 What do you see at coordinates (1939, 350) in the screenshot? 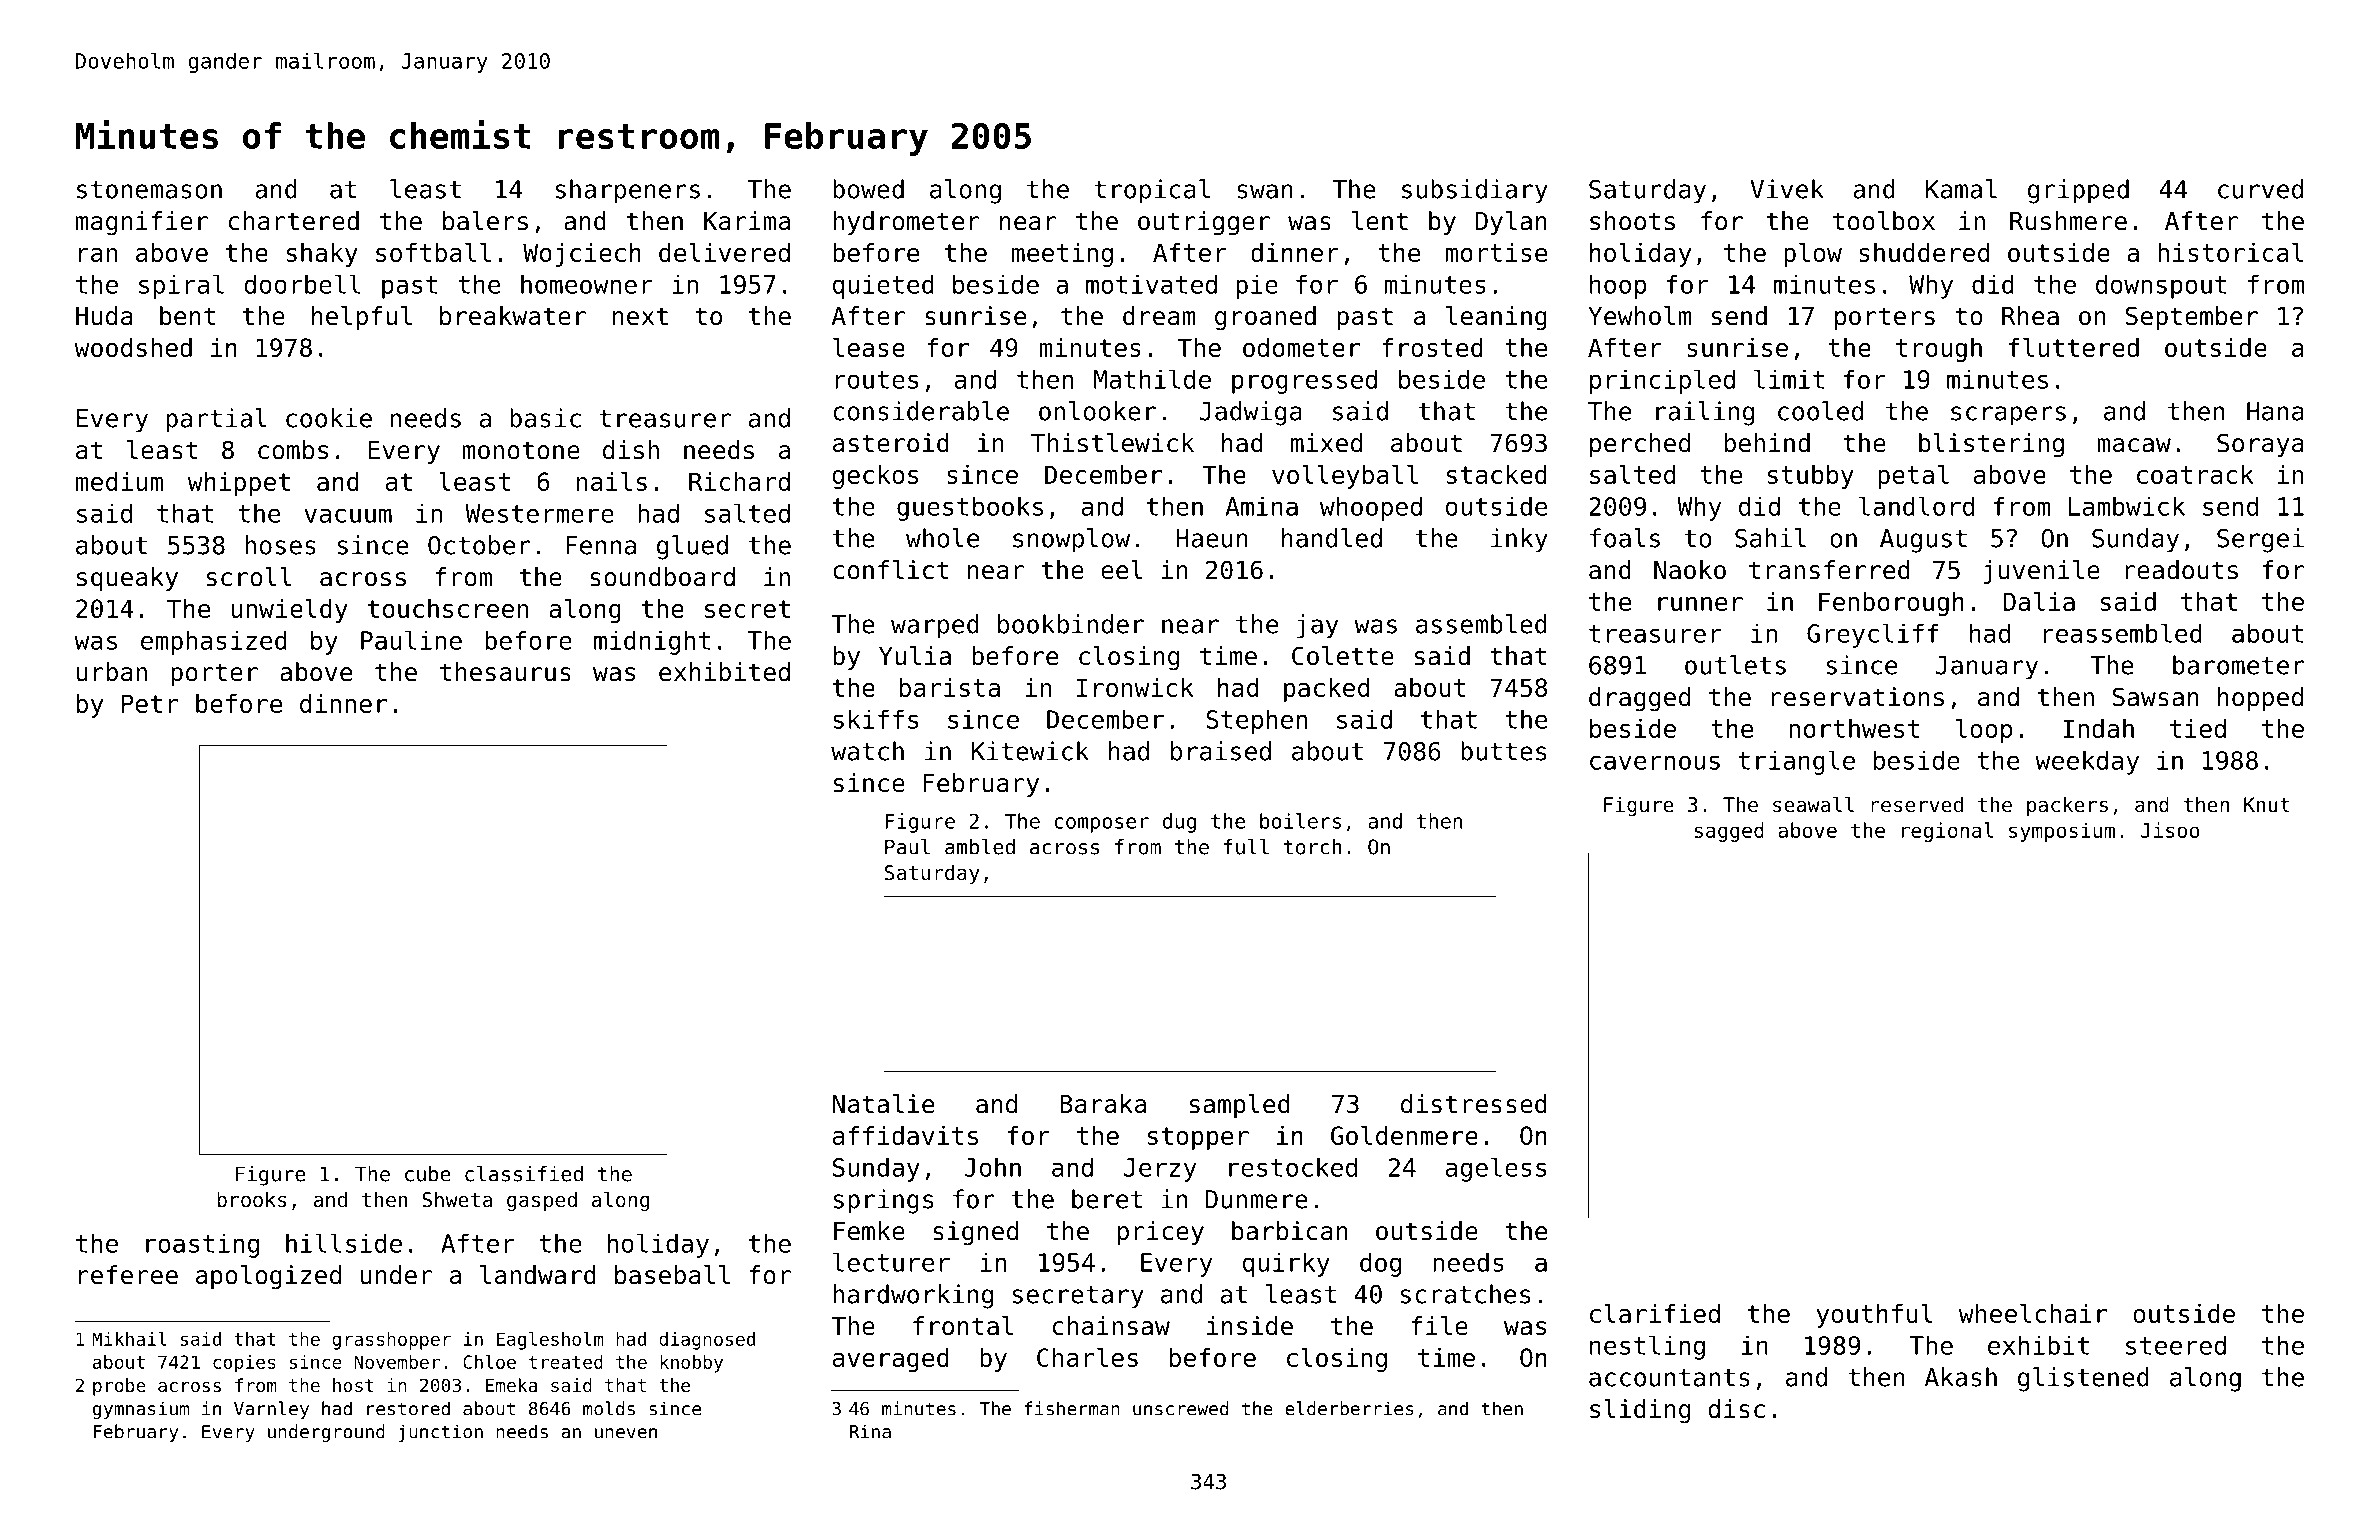
I see `trough` at bounding box center [1939, 350].
